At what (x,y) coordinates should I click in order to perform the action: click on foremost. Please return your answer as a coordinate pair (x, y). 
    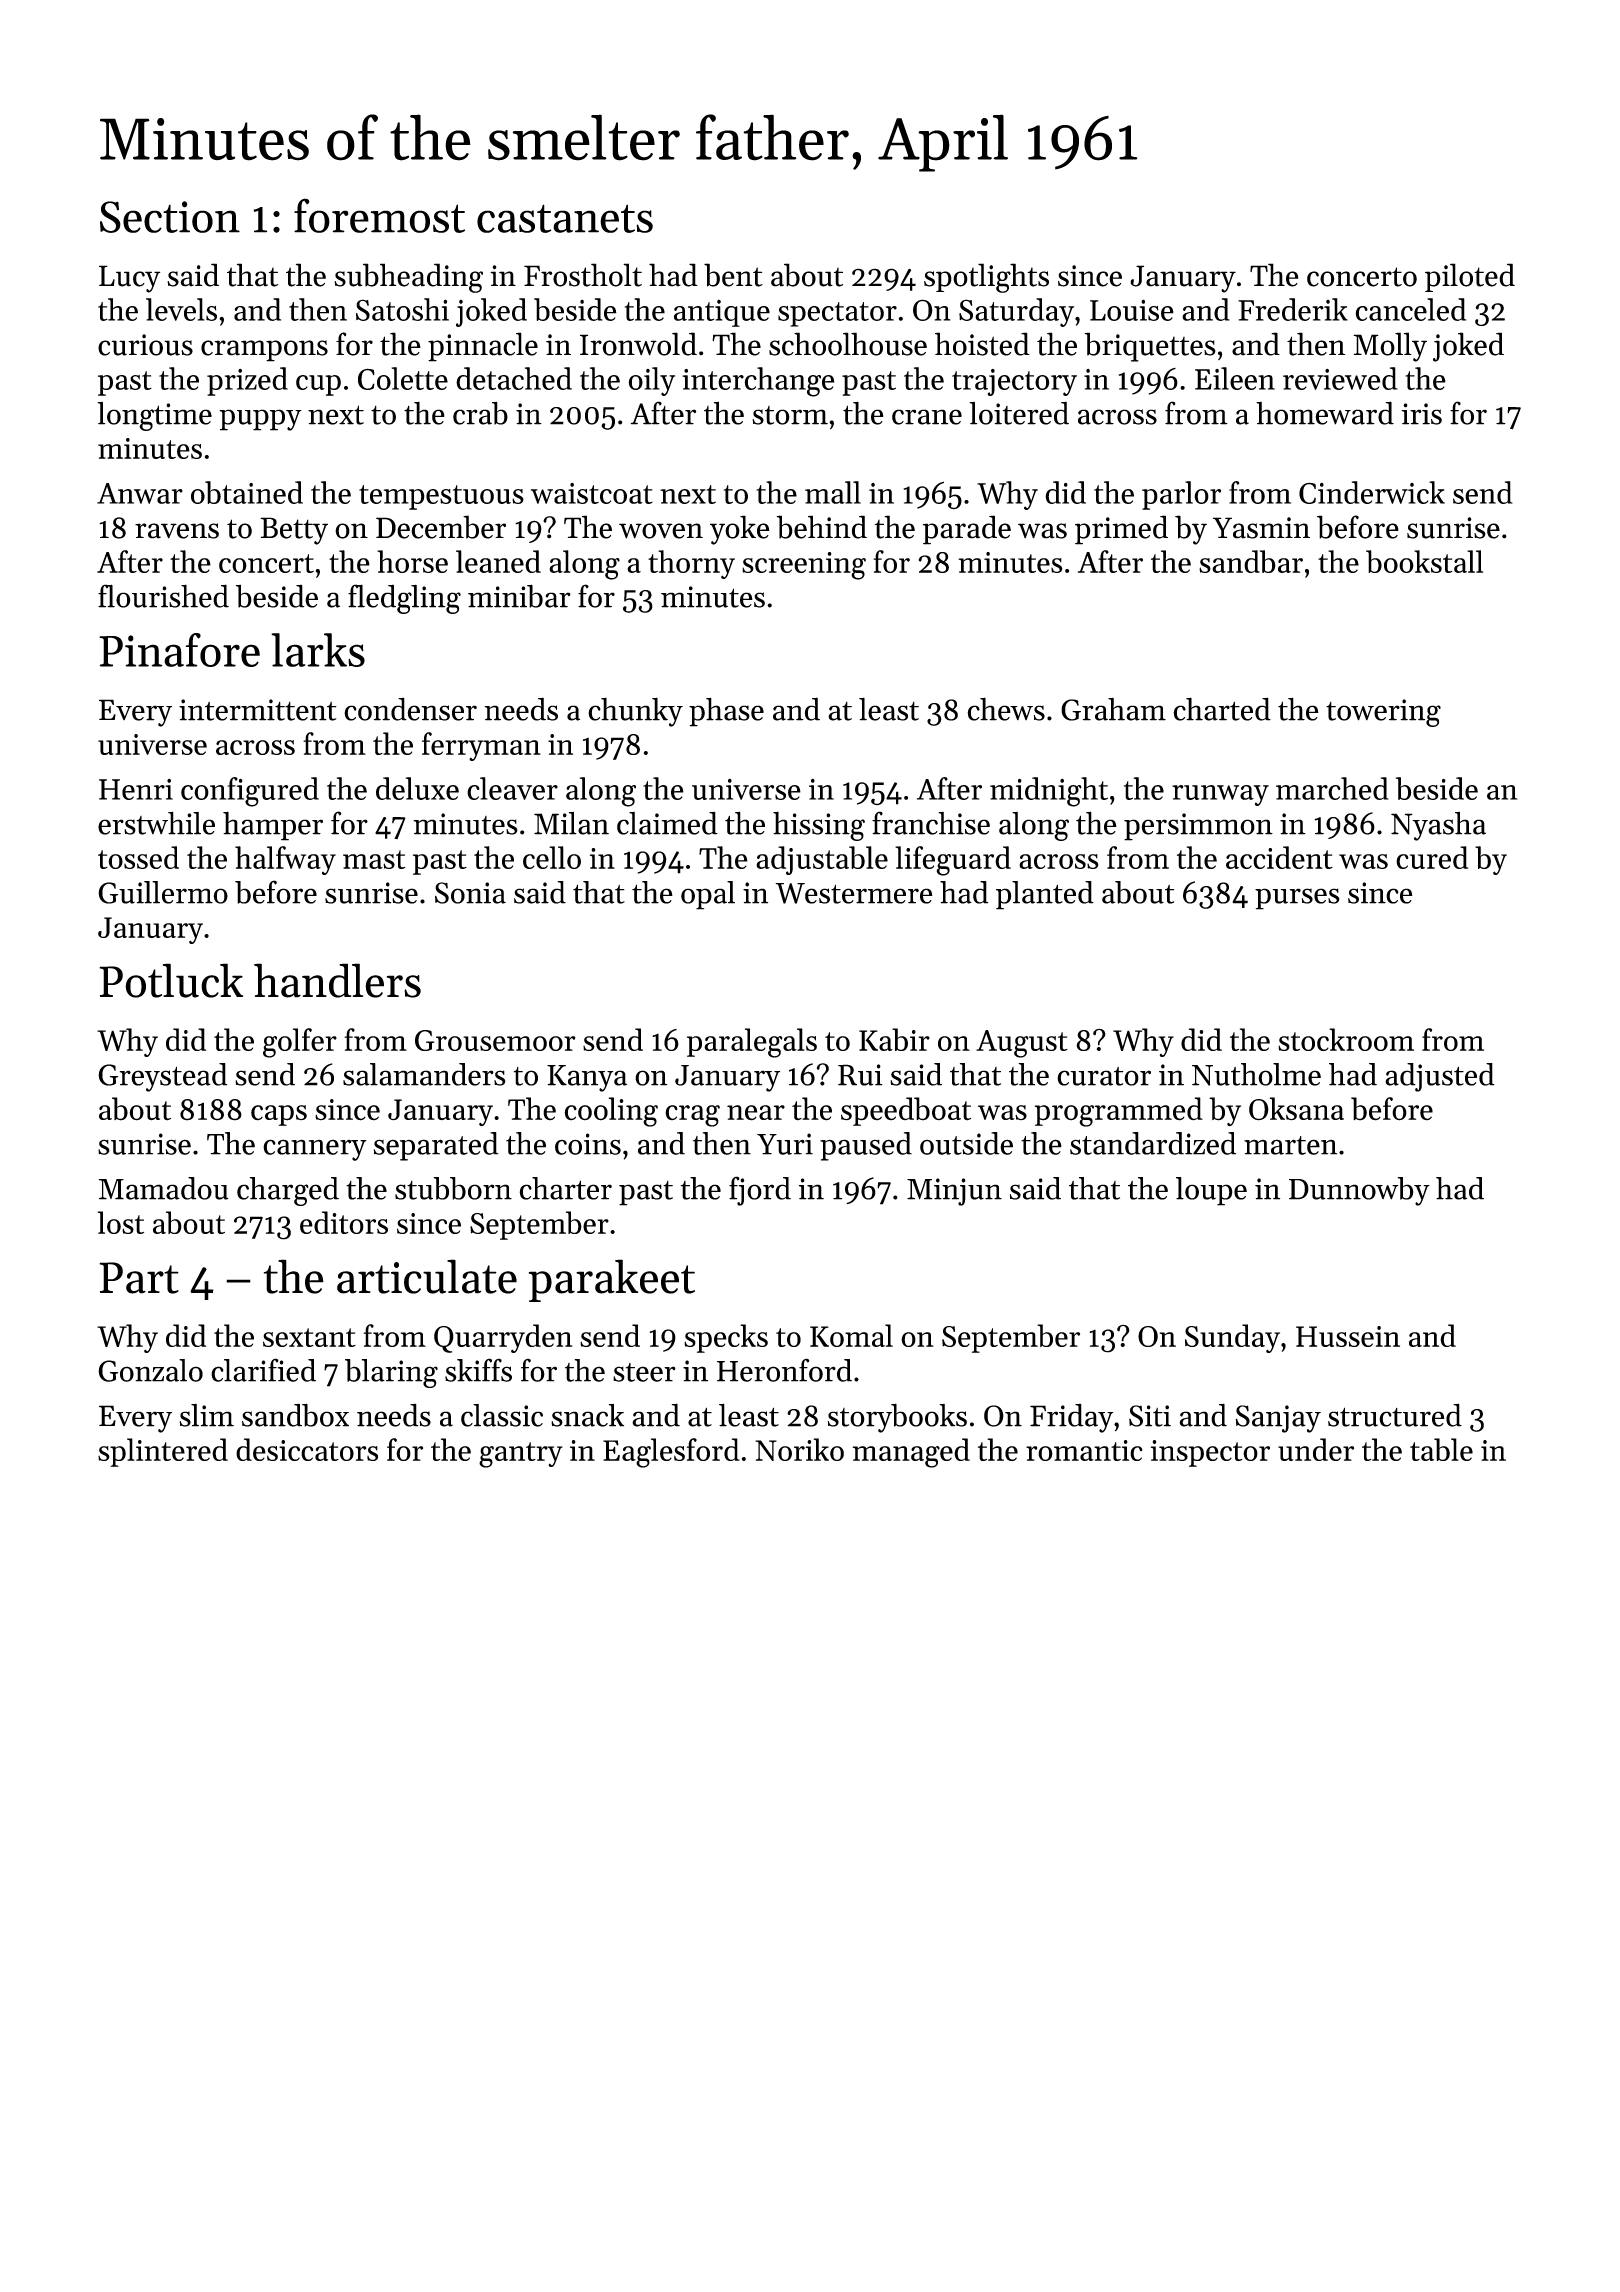
    Looking at the image, I should click on (379, 215).
